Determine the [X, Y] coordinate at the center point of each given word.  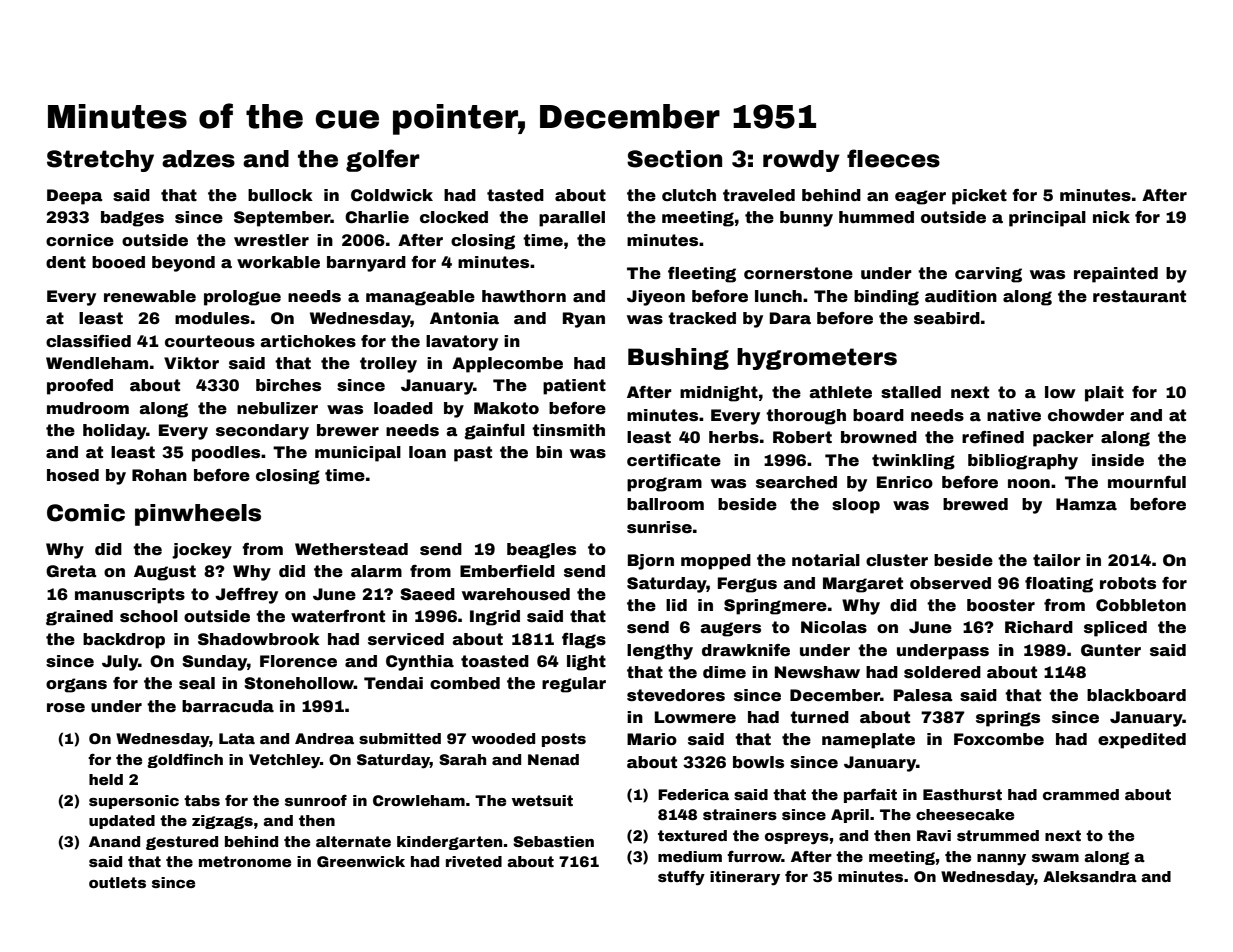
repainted [1116, 275]
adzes [198, 159]
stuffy [681, 878]
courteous [210, 341]
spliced [1115, 629]
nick [1111, 217]
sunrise [659, 527]
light [586, 663]
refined [993, 437]
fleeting [702, 274]
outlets [117, 882]
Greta [71, 571]
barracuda [228, 706]
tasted [515, 195]
